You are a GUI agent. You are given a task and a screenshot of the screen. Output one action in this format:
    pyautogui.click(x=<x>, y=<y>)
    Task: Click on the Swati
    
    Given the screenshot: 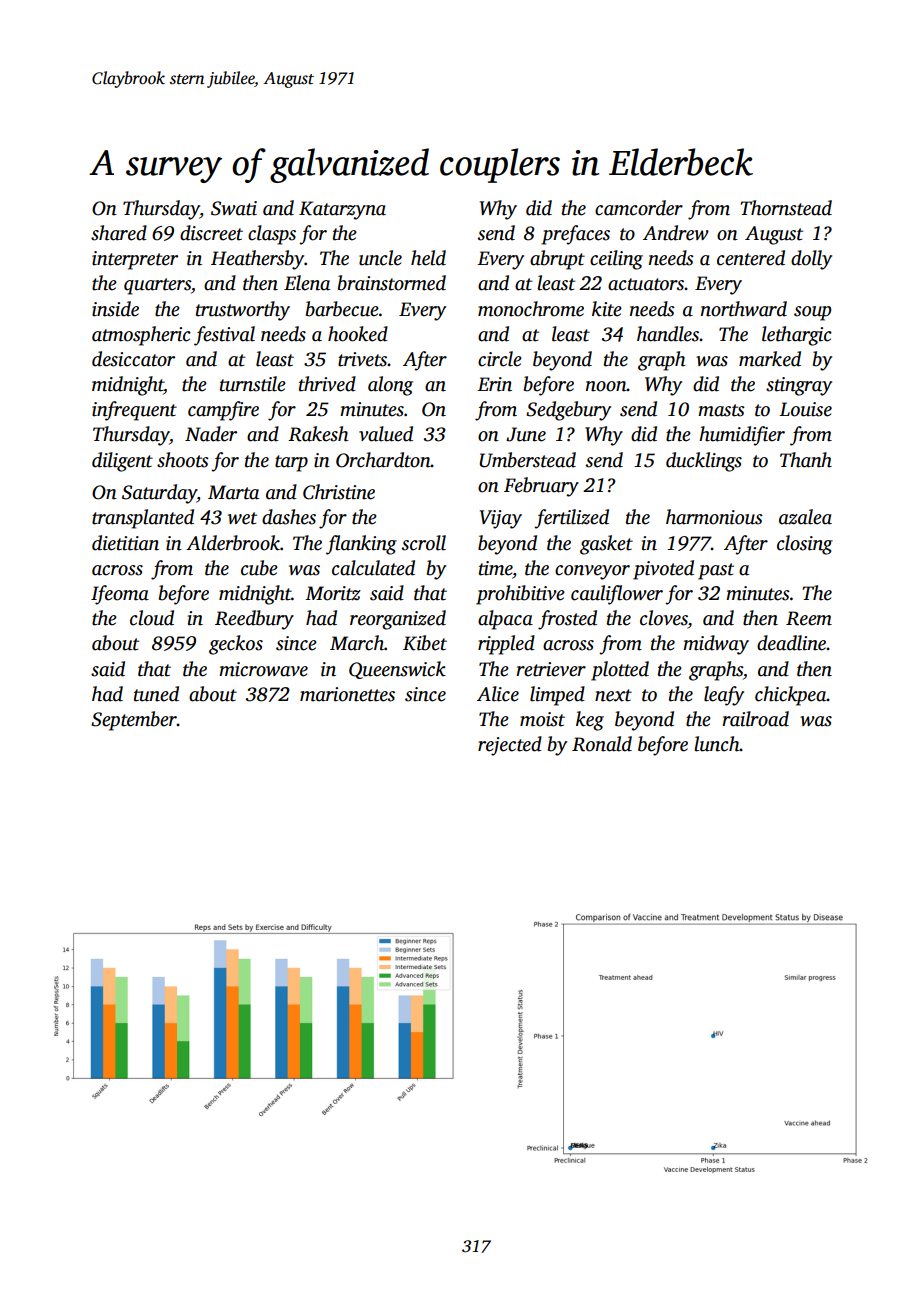 What is the action you would take?
    pyautogui.click(x=234, y=208)
